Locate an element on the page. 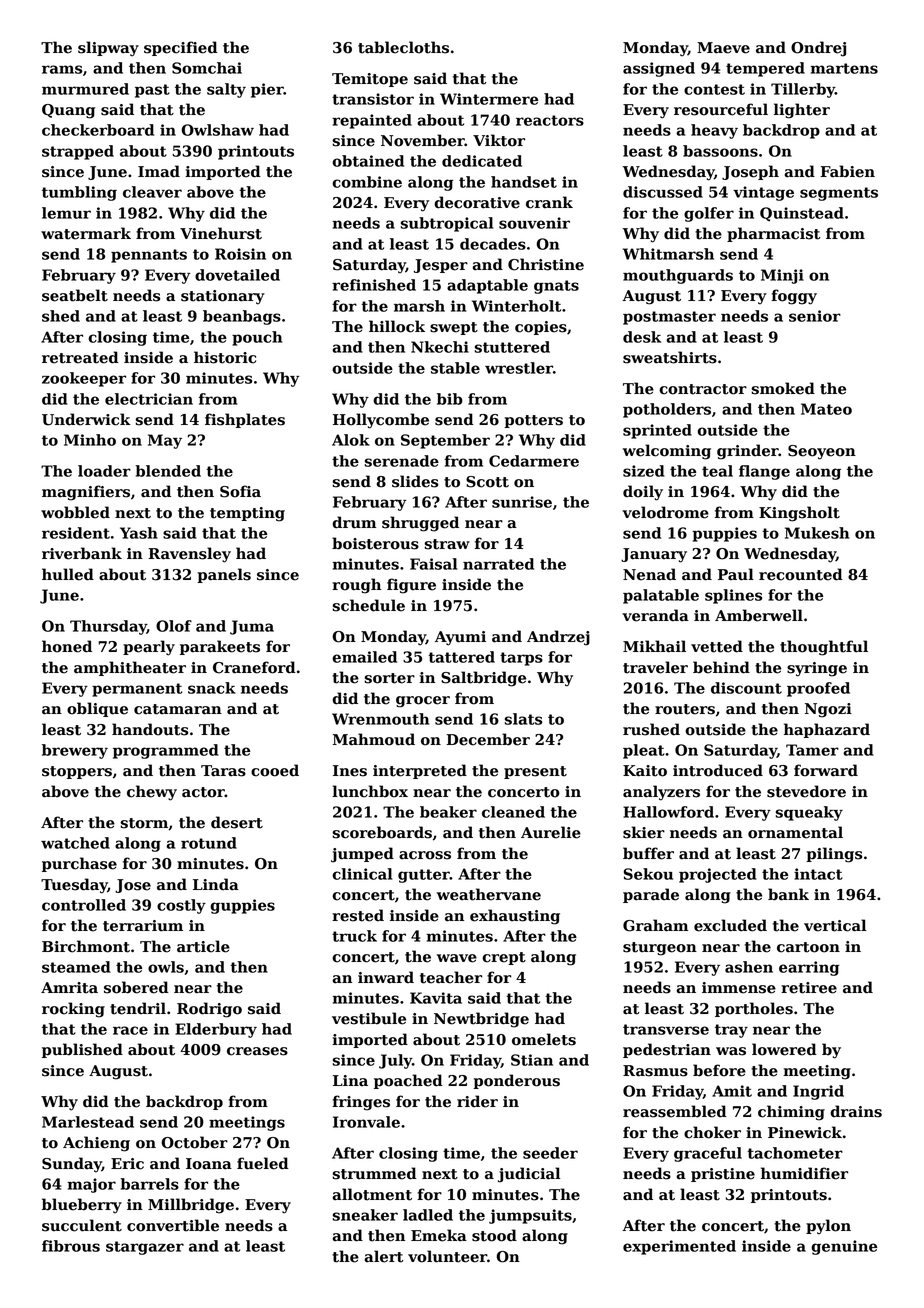 The image size is (924, 1308). seeder is located at coordinates (550, 1153).
